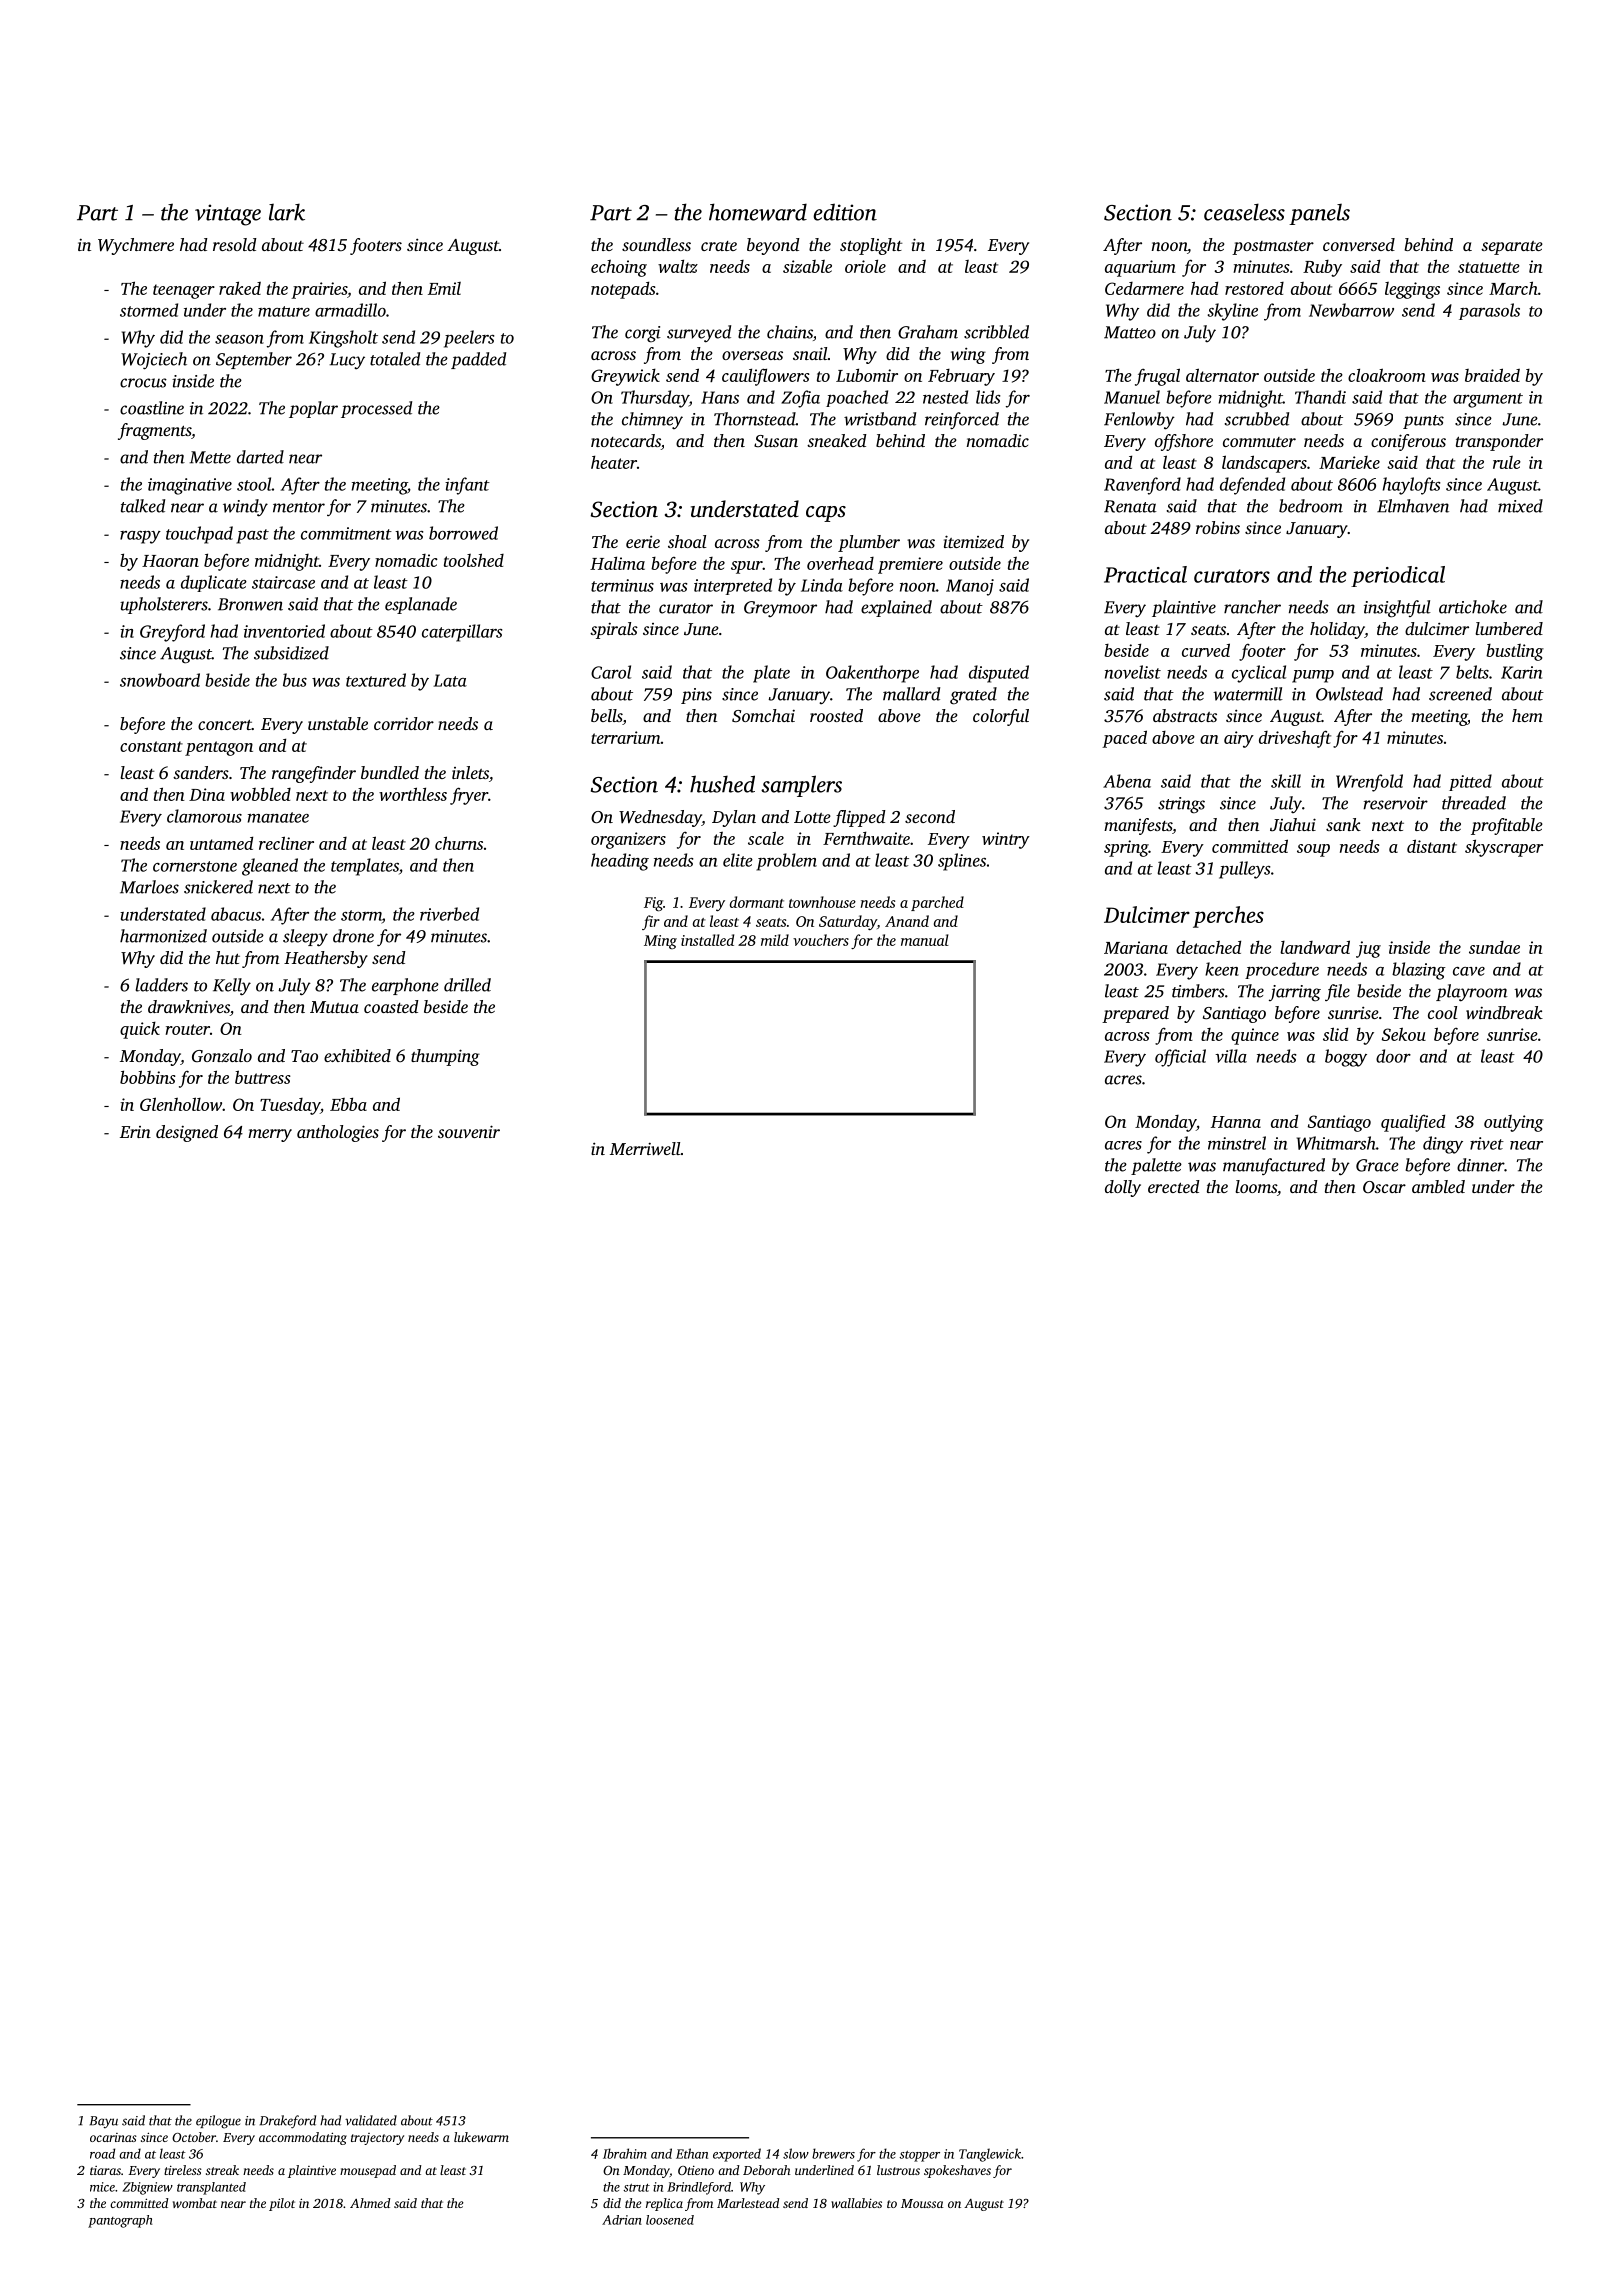  What do you see at coordinates (450, 680) in the screenshot?
I see `Lata` at bounding box center [450, 680].
